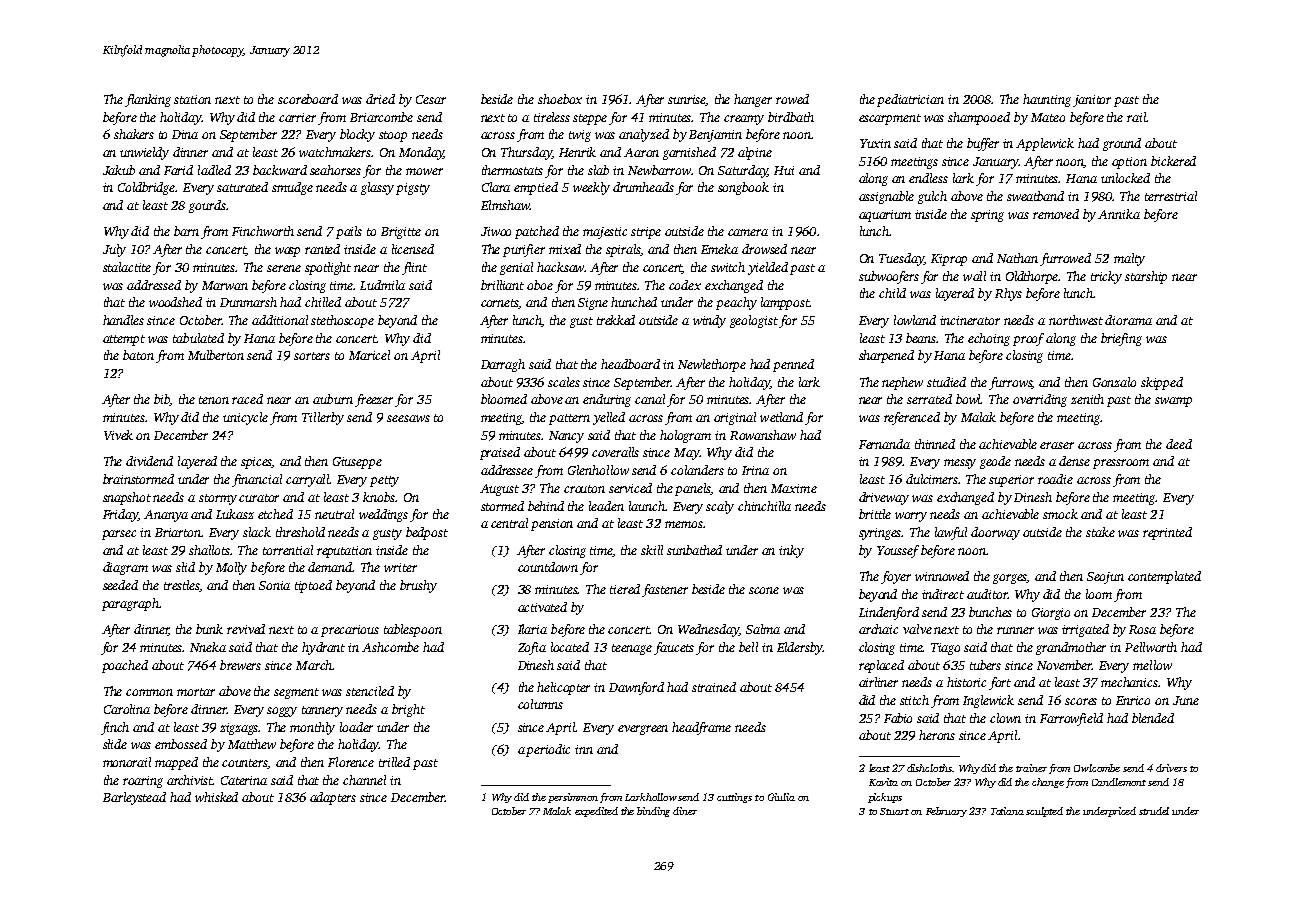  What do you see at coordinates (561, 267) in the page?
I see `hacksaw` at bounding box center [561, 267].
